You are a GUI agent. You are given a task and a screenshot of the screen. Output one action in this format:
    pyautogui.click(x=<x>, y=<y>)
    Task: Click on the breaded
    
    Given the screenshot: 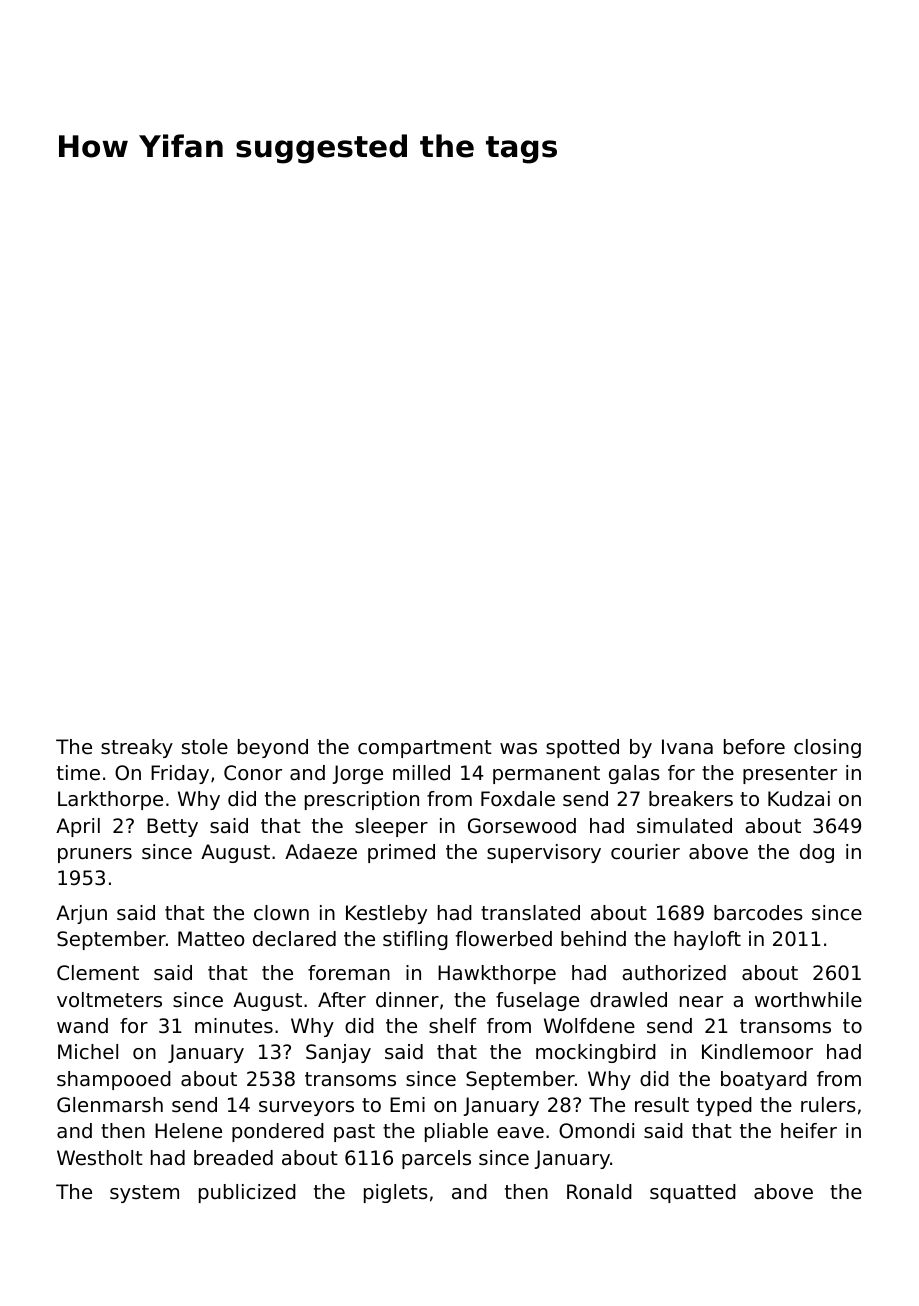 What is the action you would take?
    pyautogui.click(x=233, y=1158)
